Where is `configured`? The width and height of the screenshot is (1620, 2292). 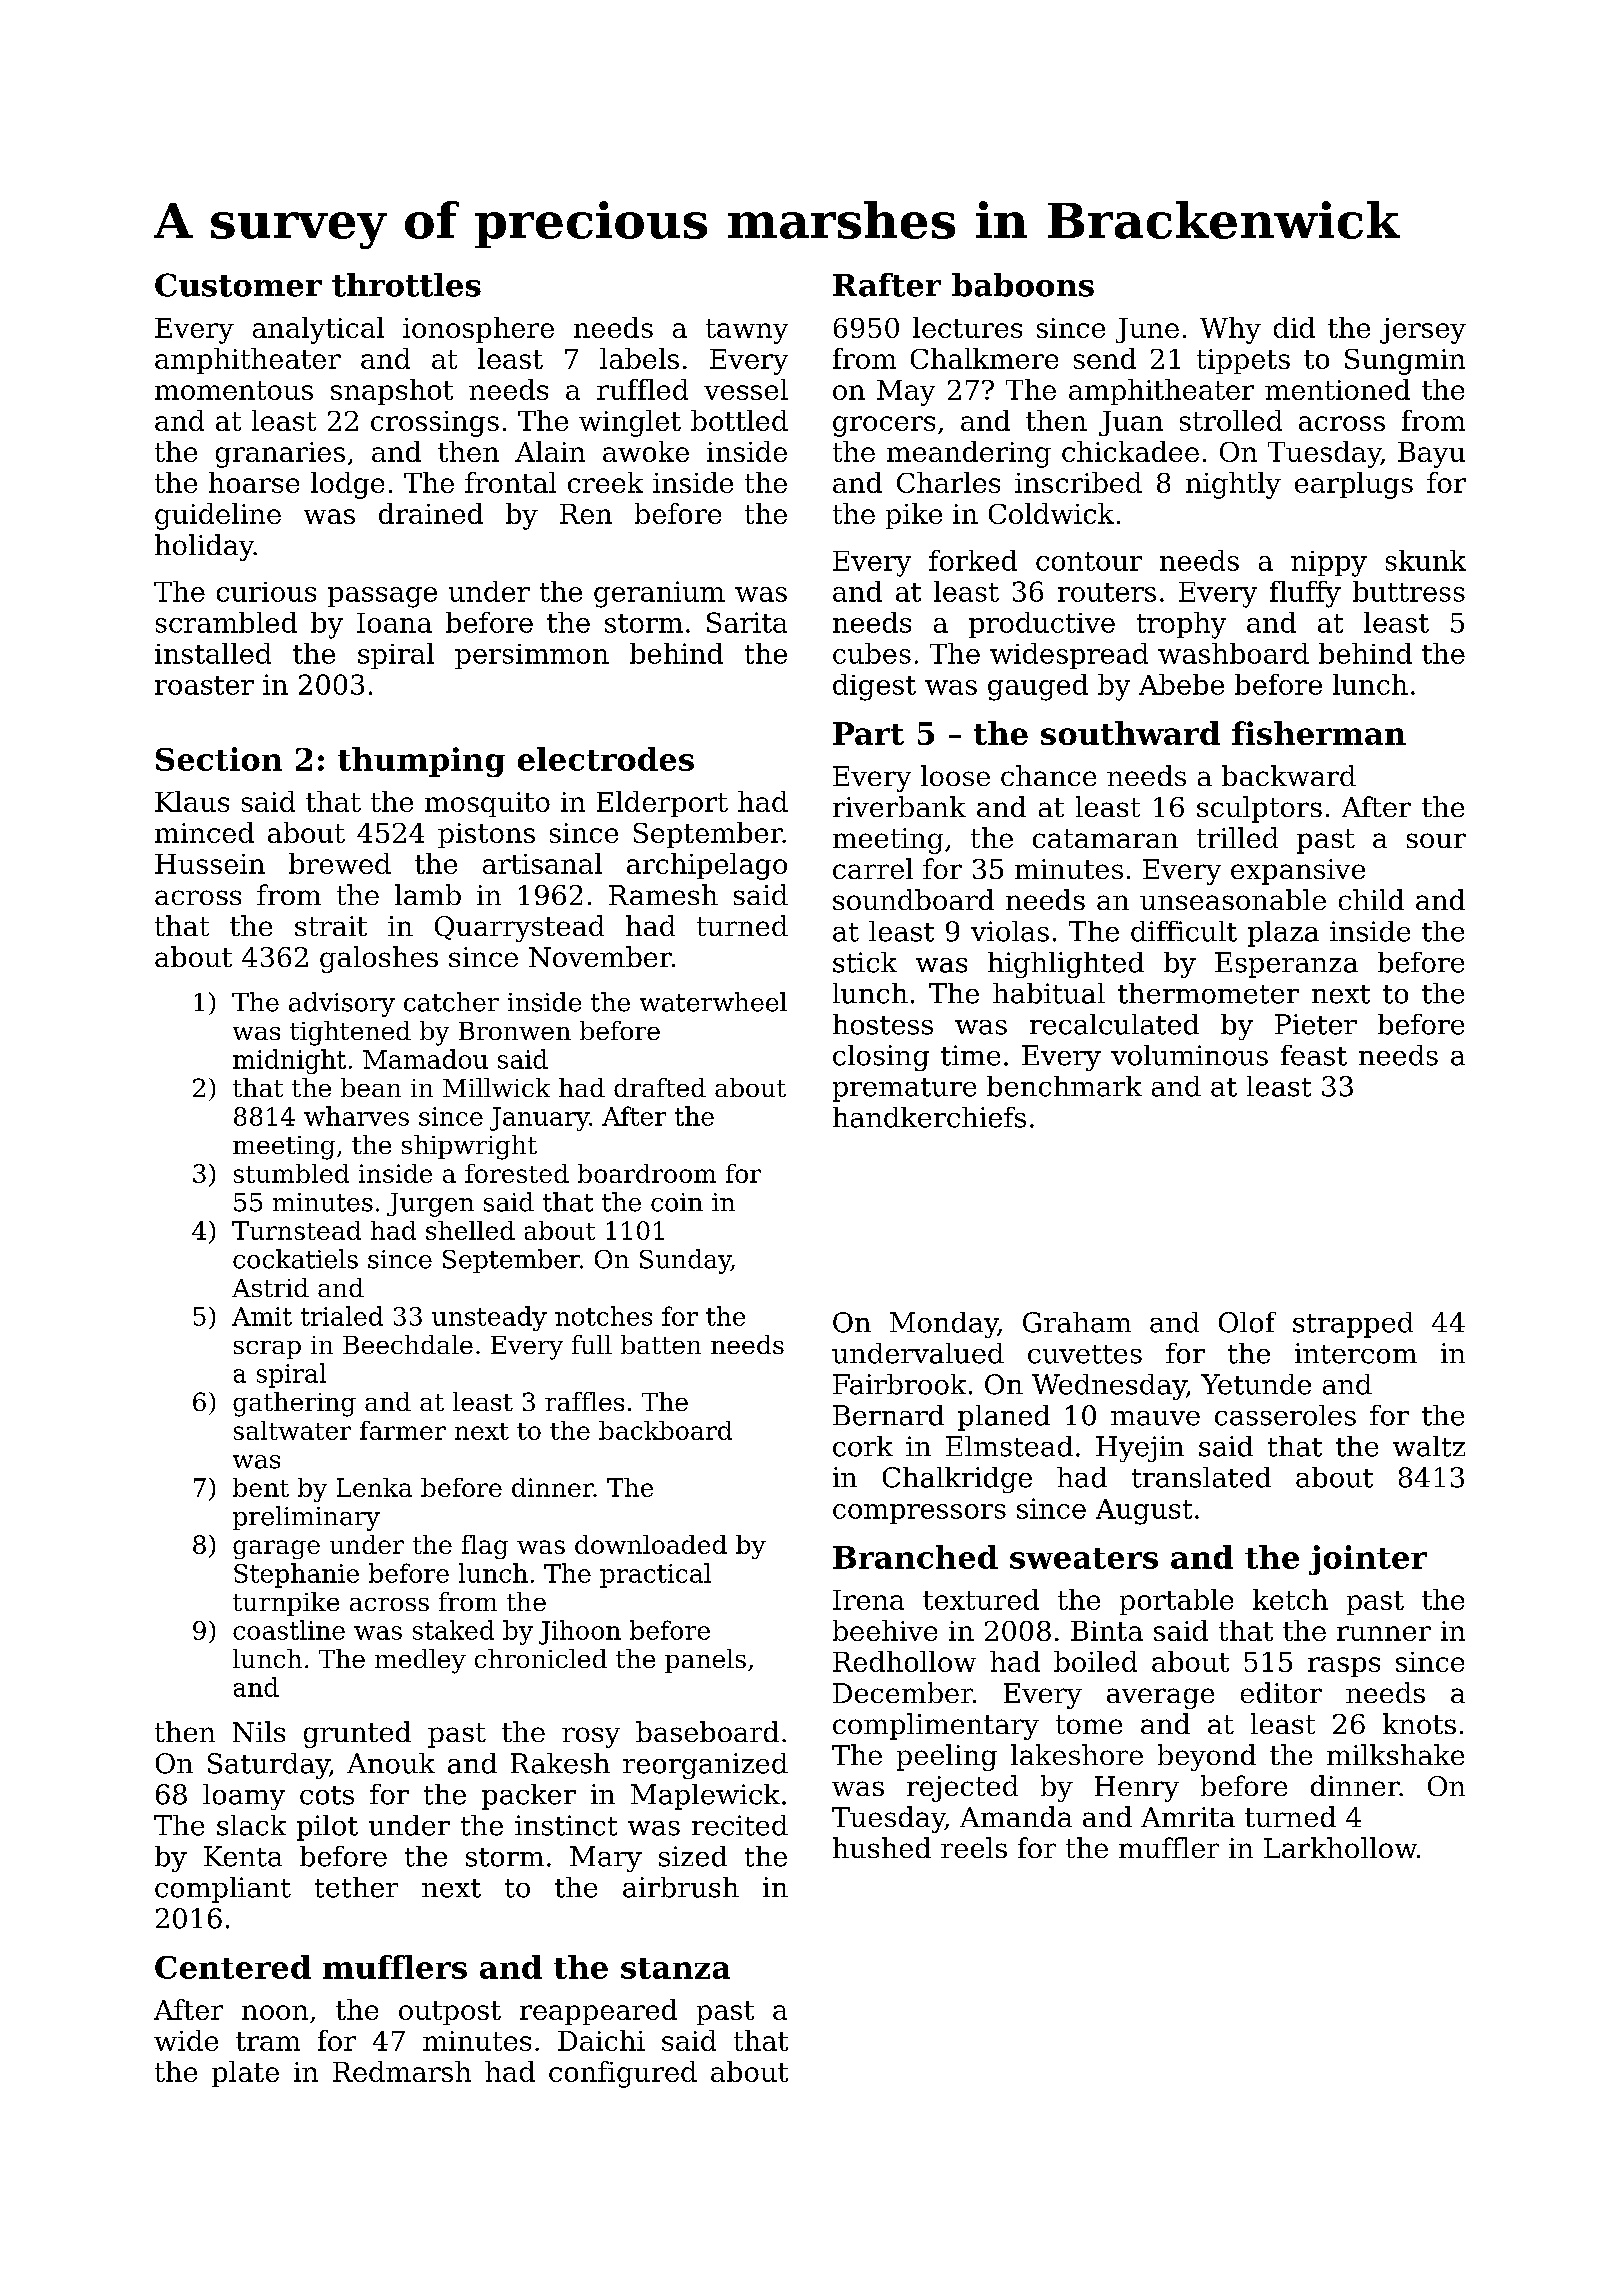
configured is located at coordinates (623, 2074).
